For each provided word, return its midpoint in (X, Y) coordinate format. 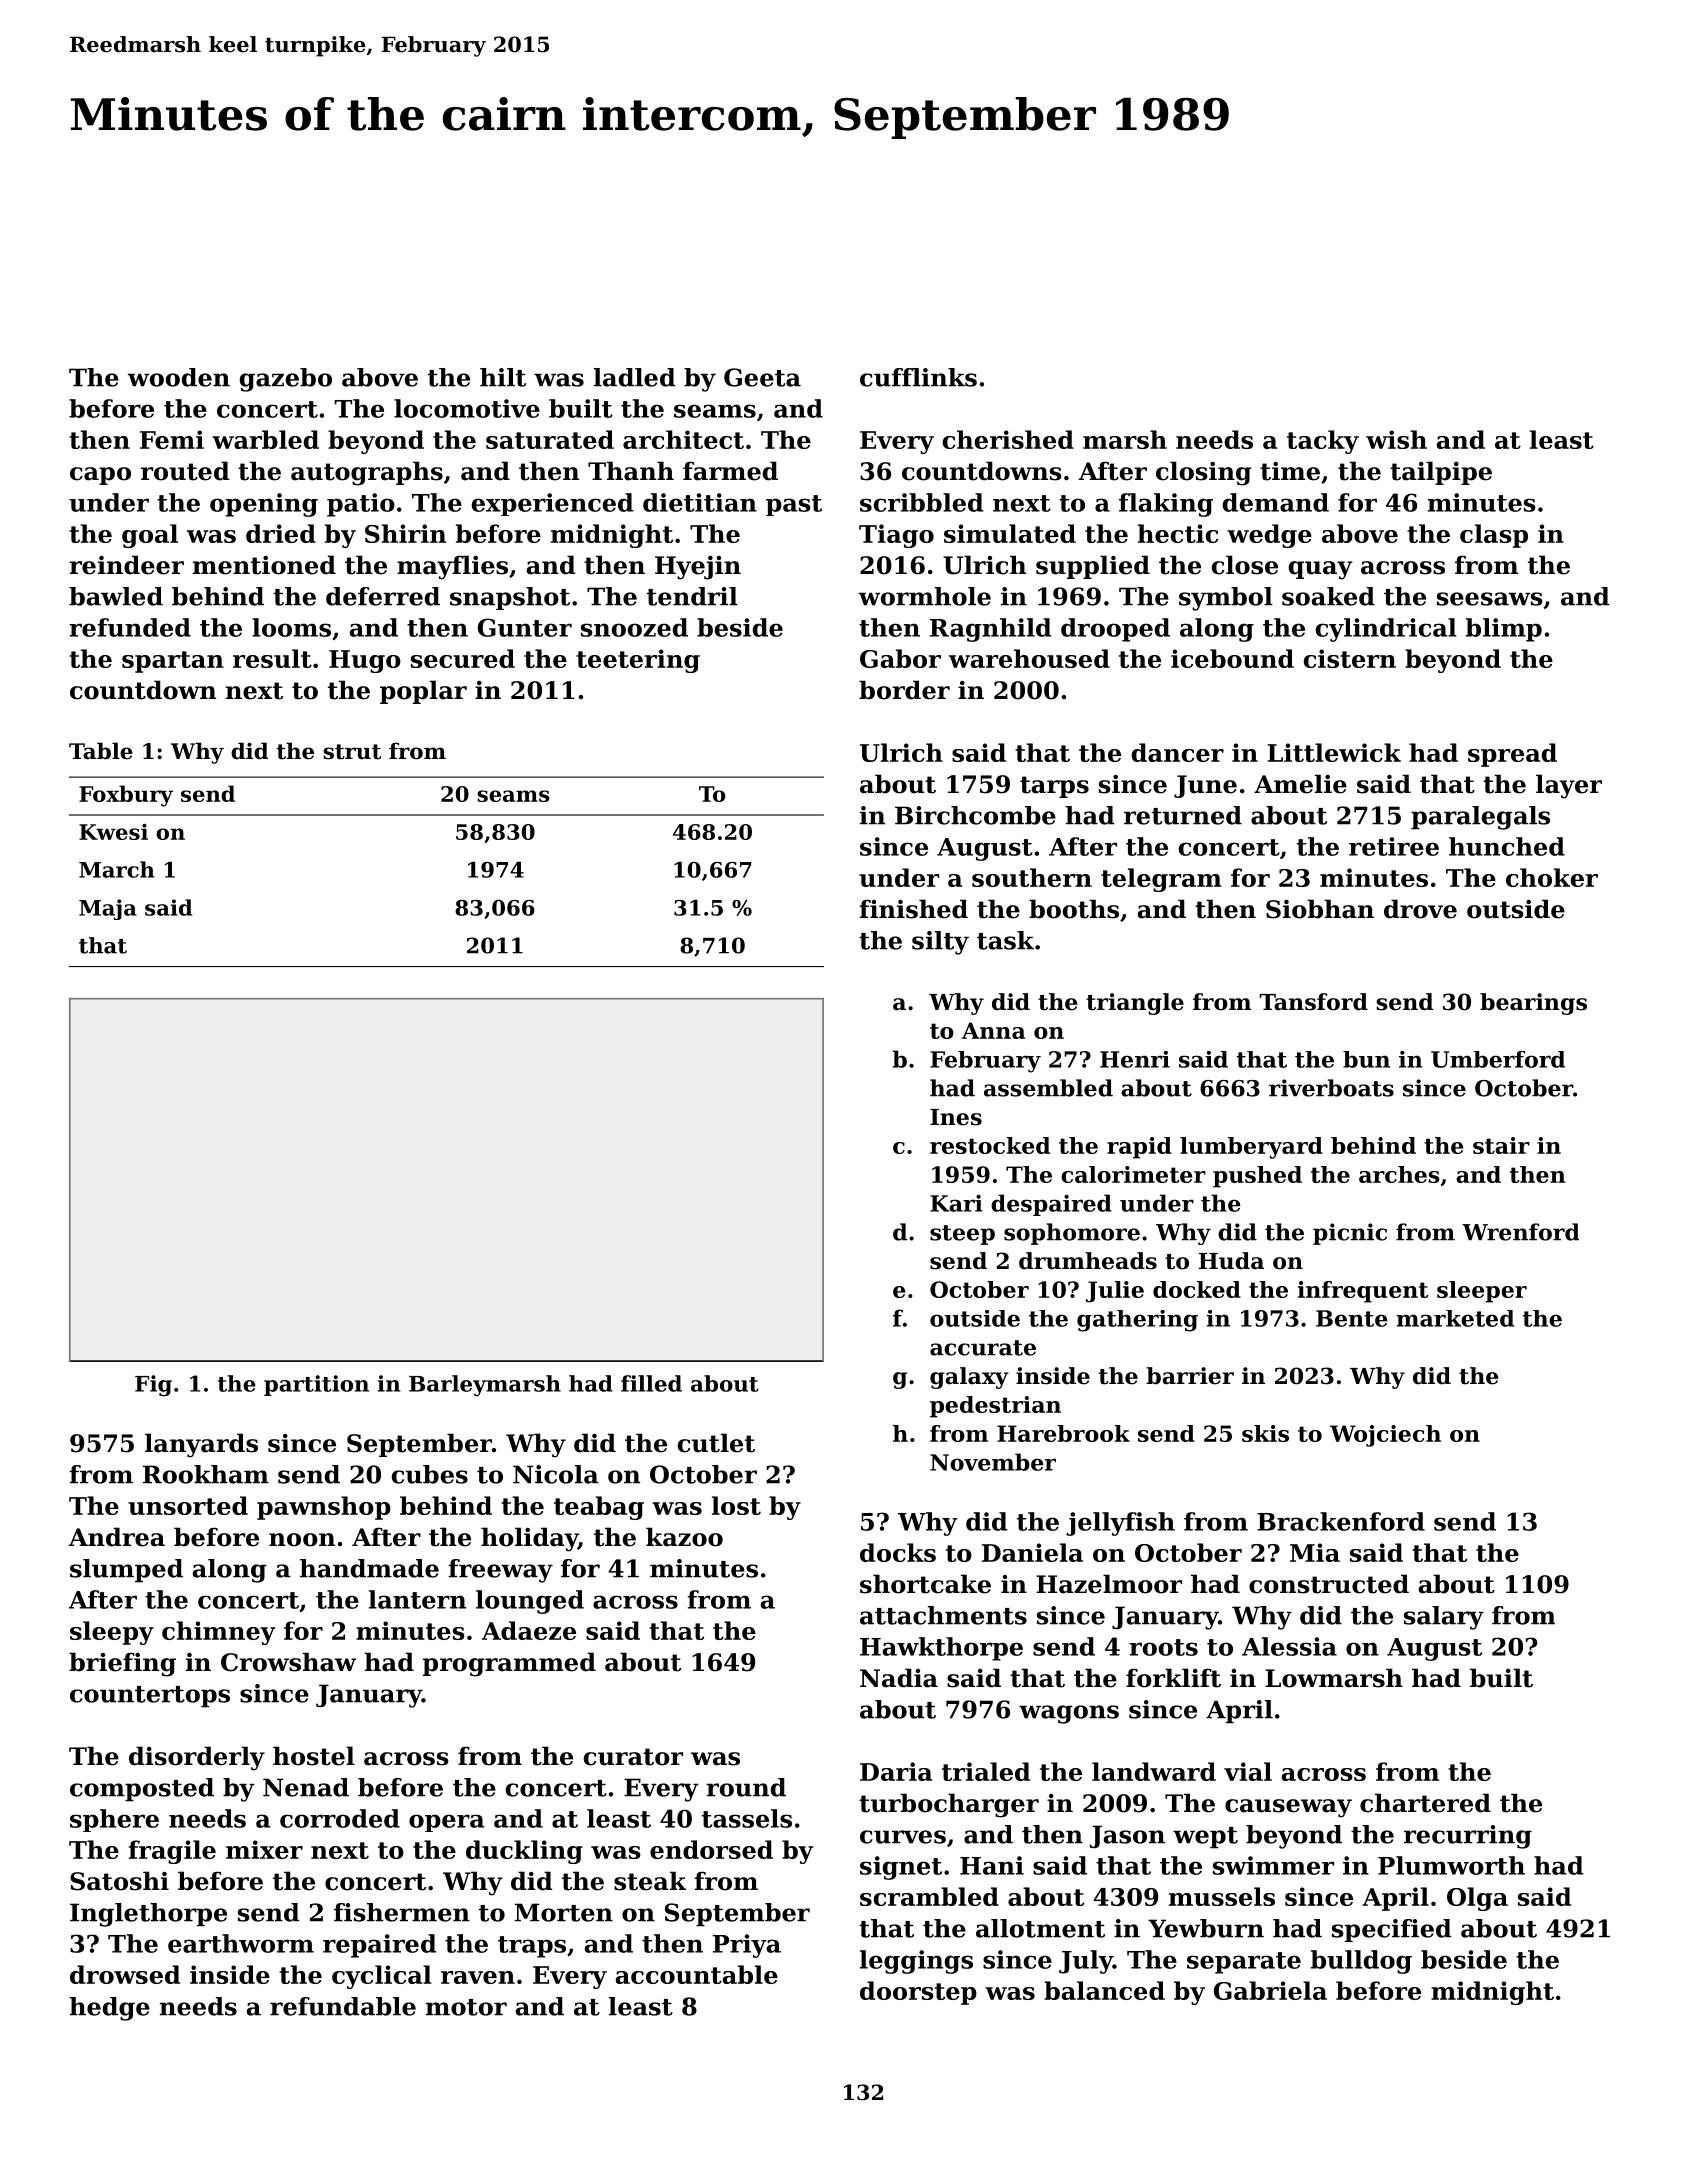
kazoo (684, 1537)
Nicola (556, 1474)
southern (1032, 877)
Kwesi (113, 831)
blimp (1504, 630)
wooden (179, 377)
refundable (343, 2006)
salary (1444, 1618)
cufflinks (918, 377)
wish (1396, 439)
